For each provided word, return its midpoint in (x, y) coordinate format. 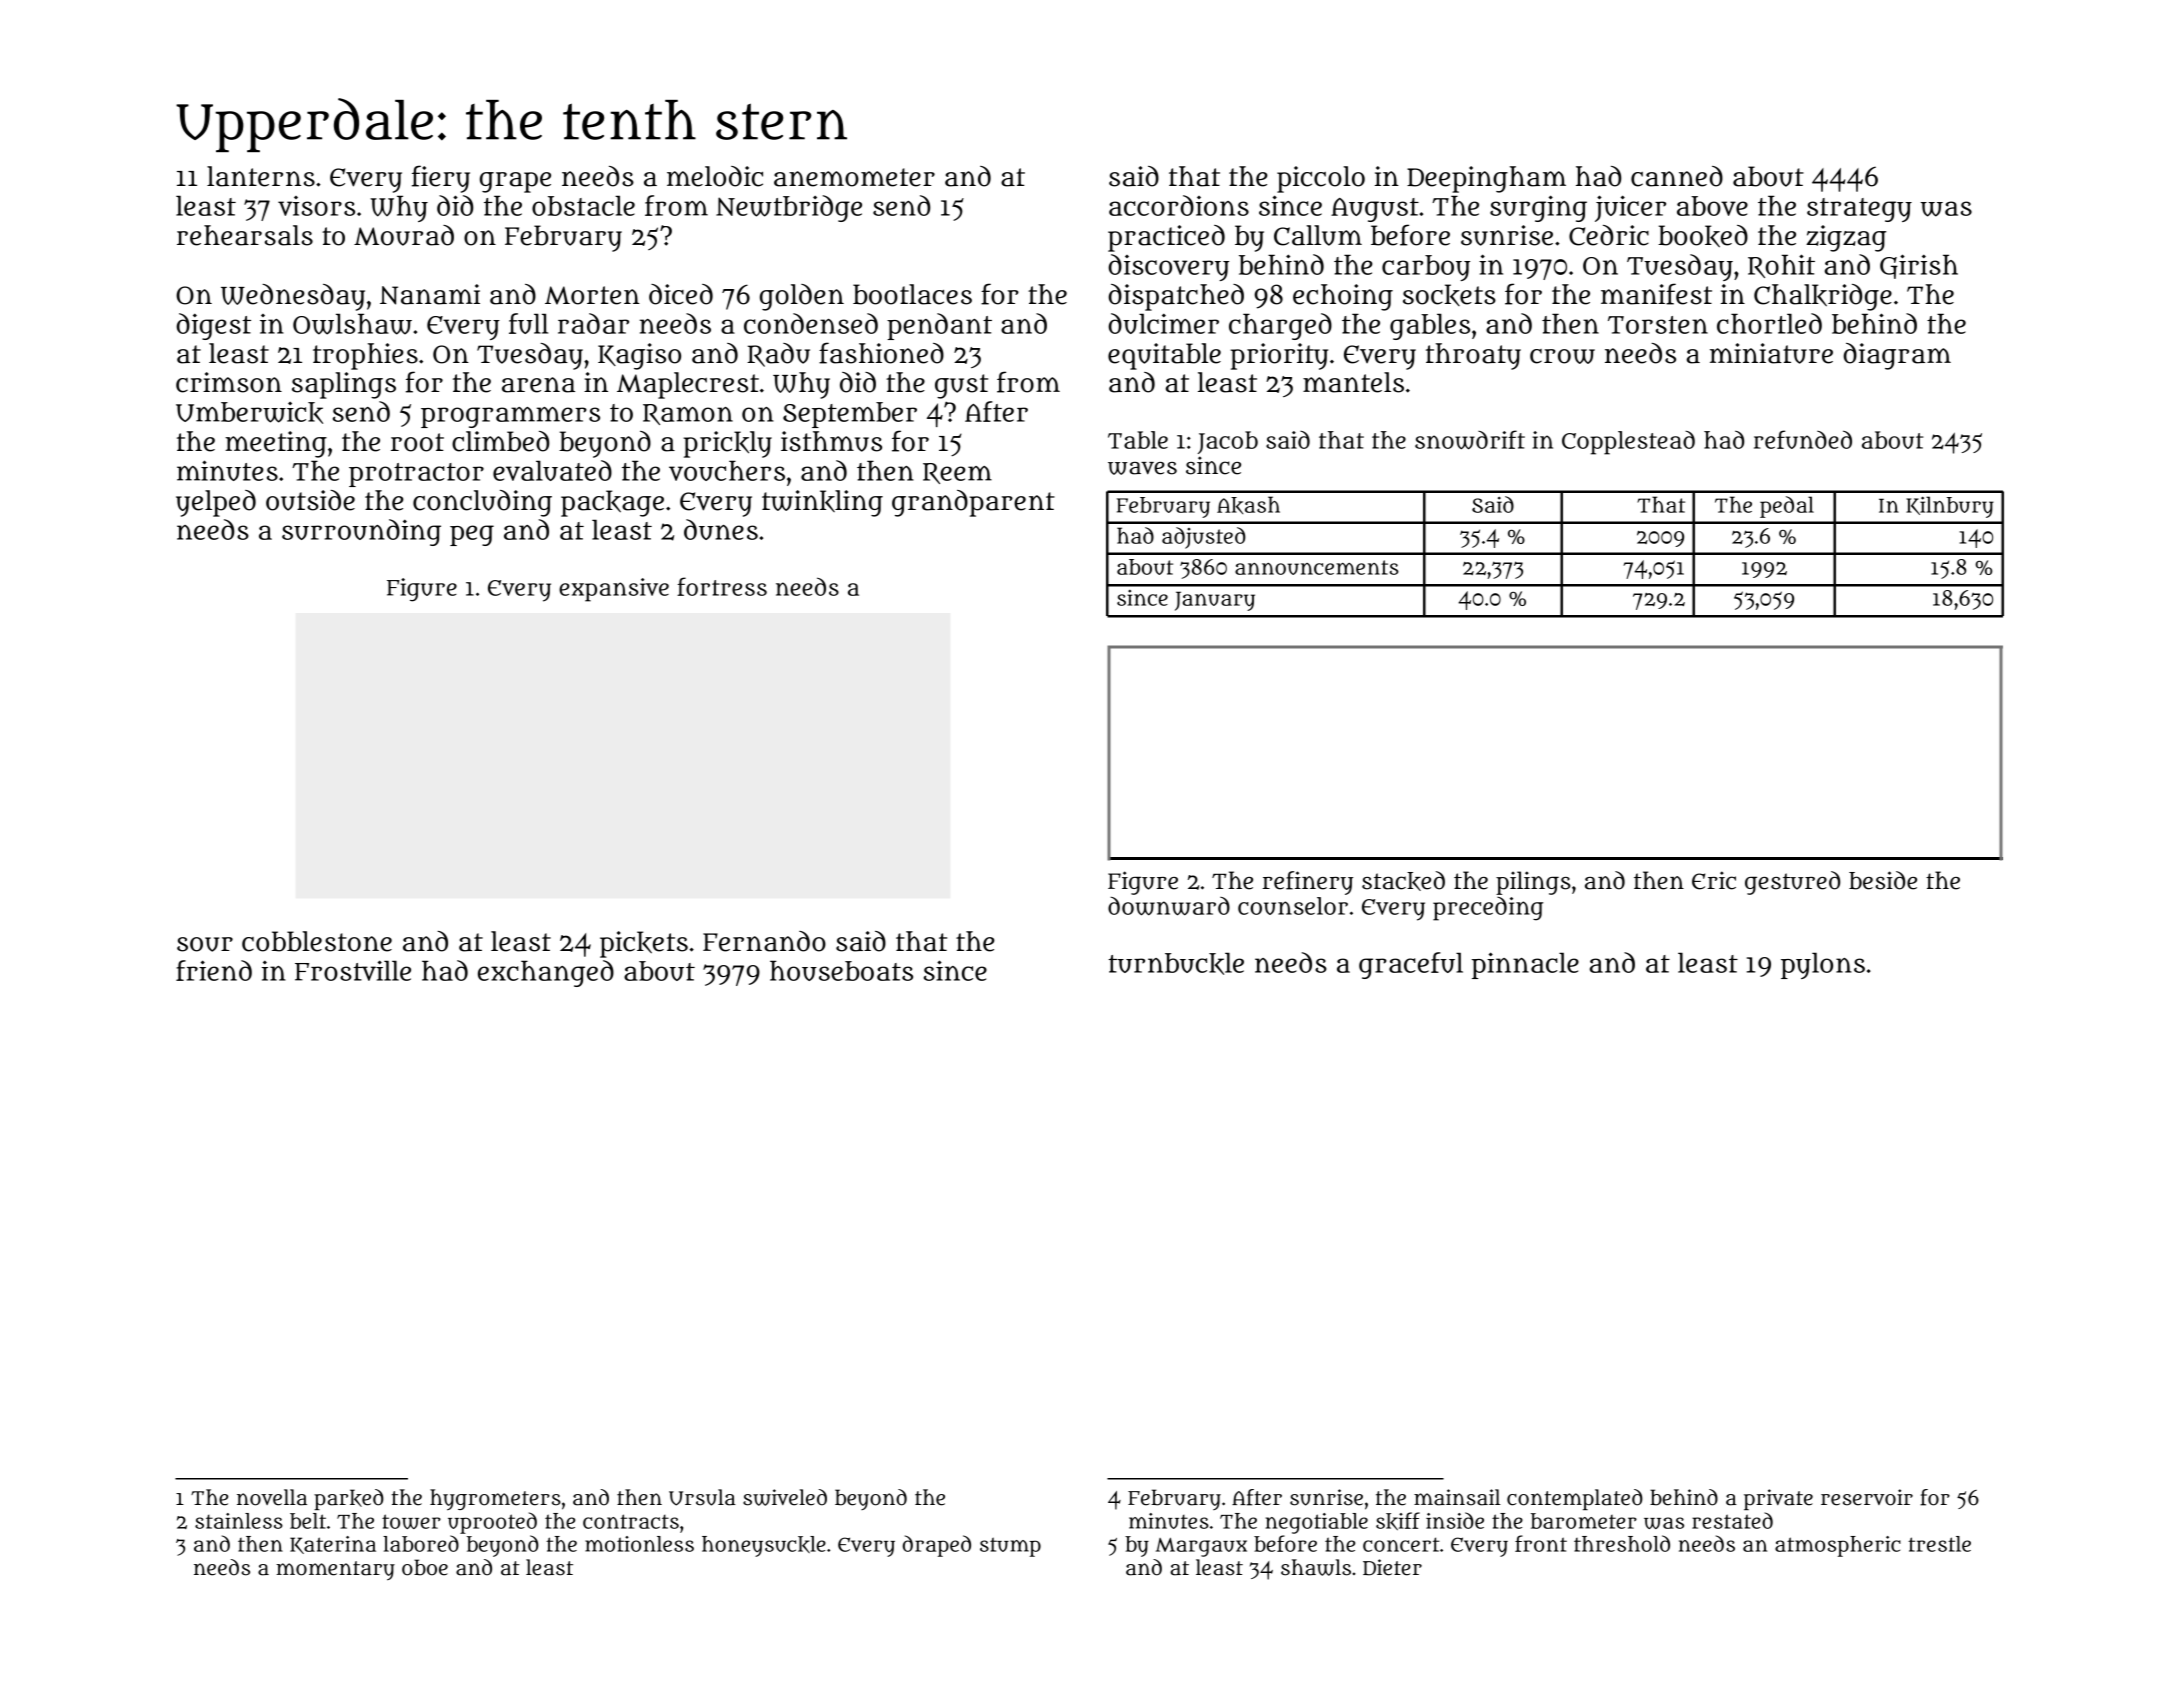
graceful (1411, 965)
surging (1538, 208)
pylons (1823, 966)
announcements (1317, 567)
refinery (1308, 883)
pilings (1533, 883)
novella (272, 1497)
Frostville (353, 970)
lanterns (261, 176)
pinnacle (1525, 965)
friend (214, 970)
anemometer (854, 177)
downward (1169, 906)
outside (310, 500)
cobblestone (317, 941)
